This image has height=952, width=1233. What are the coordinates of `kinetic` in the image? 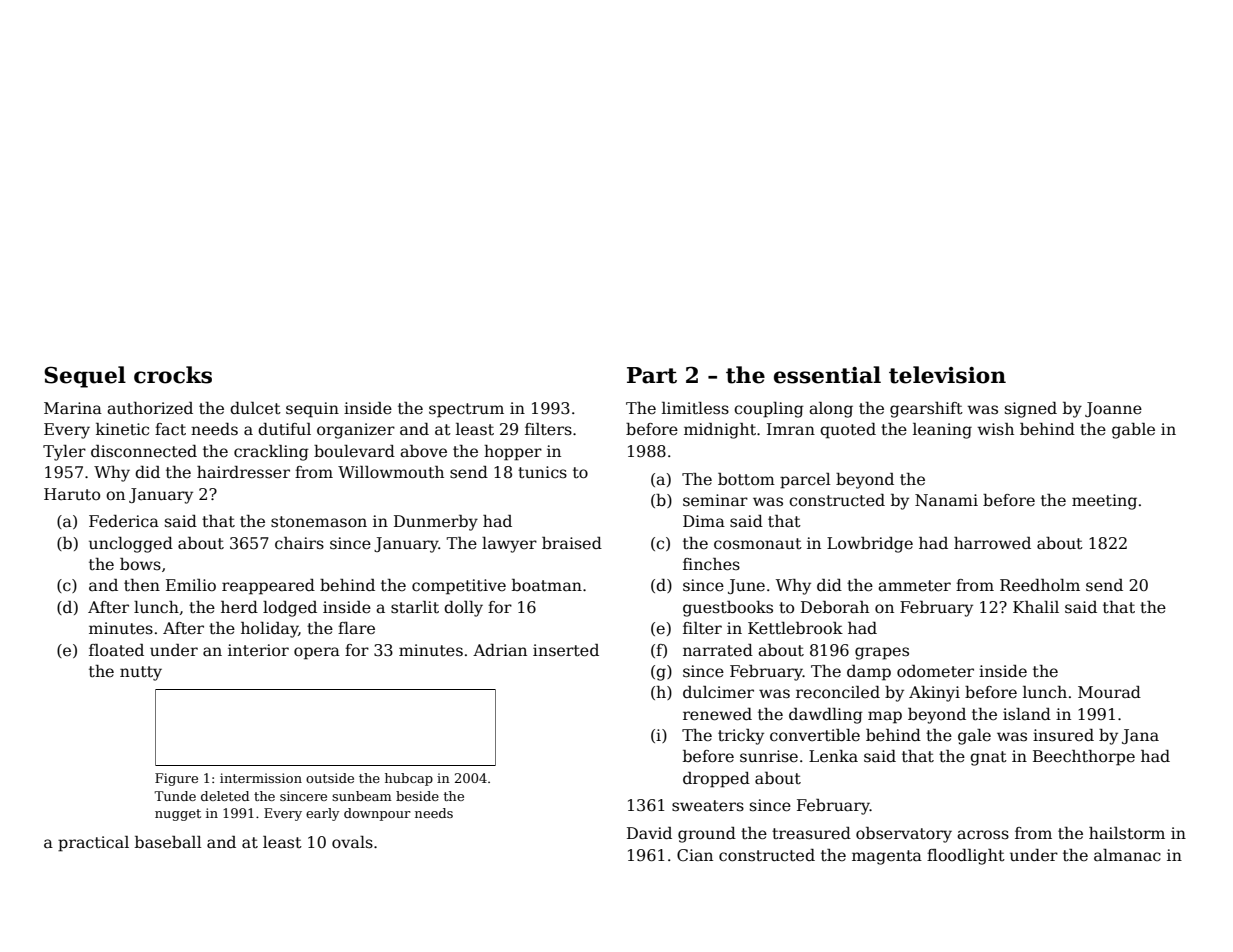 It's located at (122, 429).
